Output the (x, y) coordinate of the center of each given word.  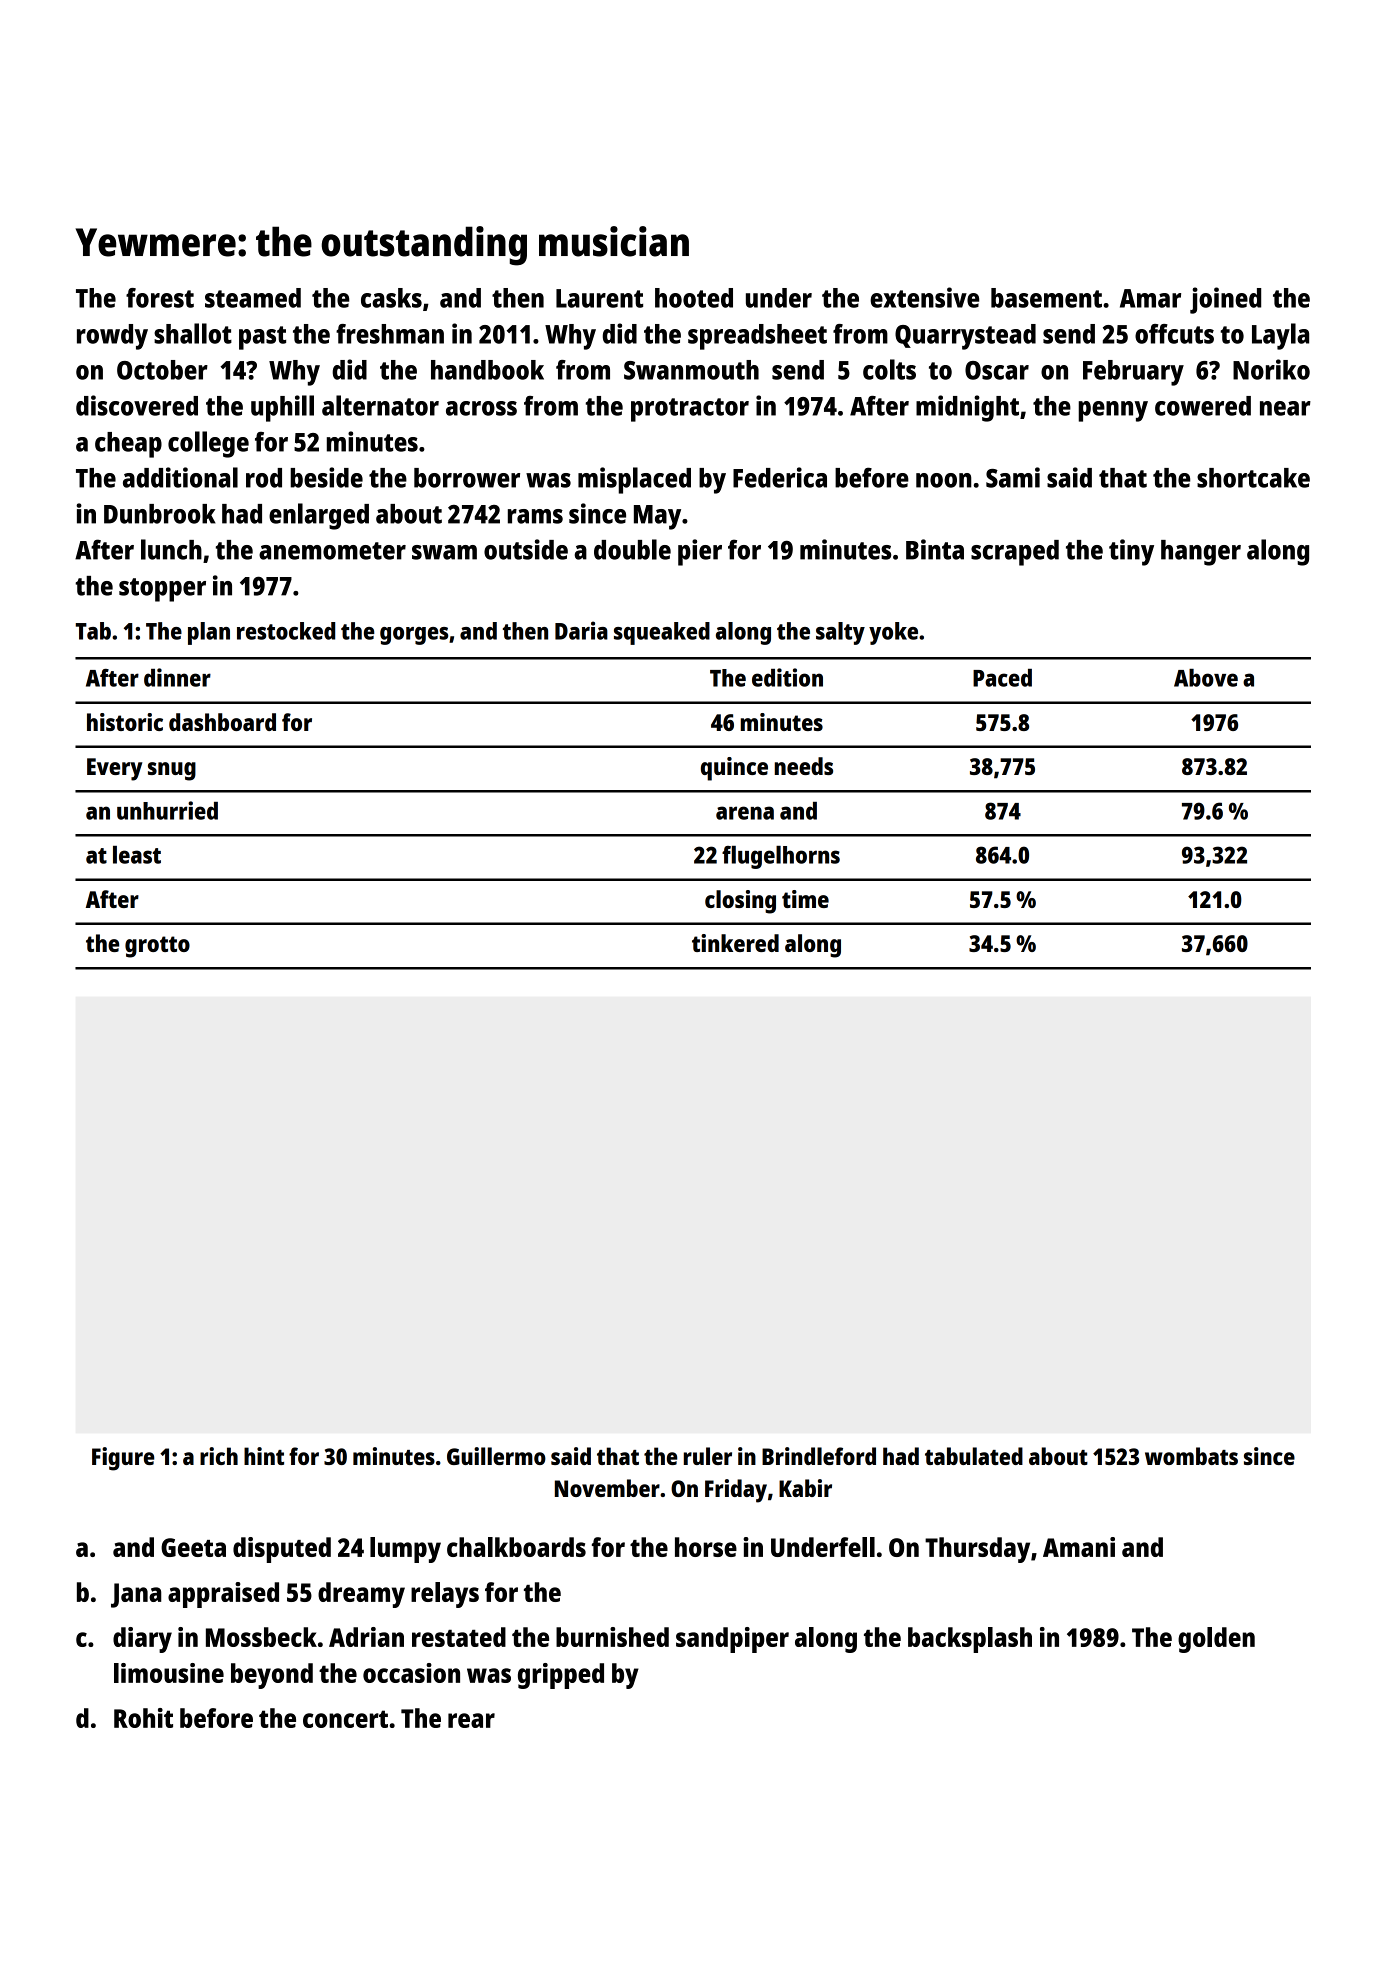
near (1285, 408)
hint (264, 1456)
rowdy (112, 337)
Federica (780, 477)
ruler (708, 1456)
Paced (1002, 678)
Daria (581, 630)
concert (345, 1719)
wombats (1191, 1456)
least (137, 855)
